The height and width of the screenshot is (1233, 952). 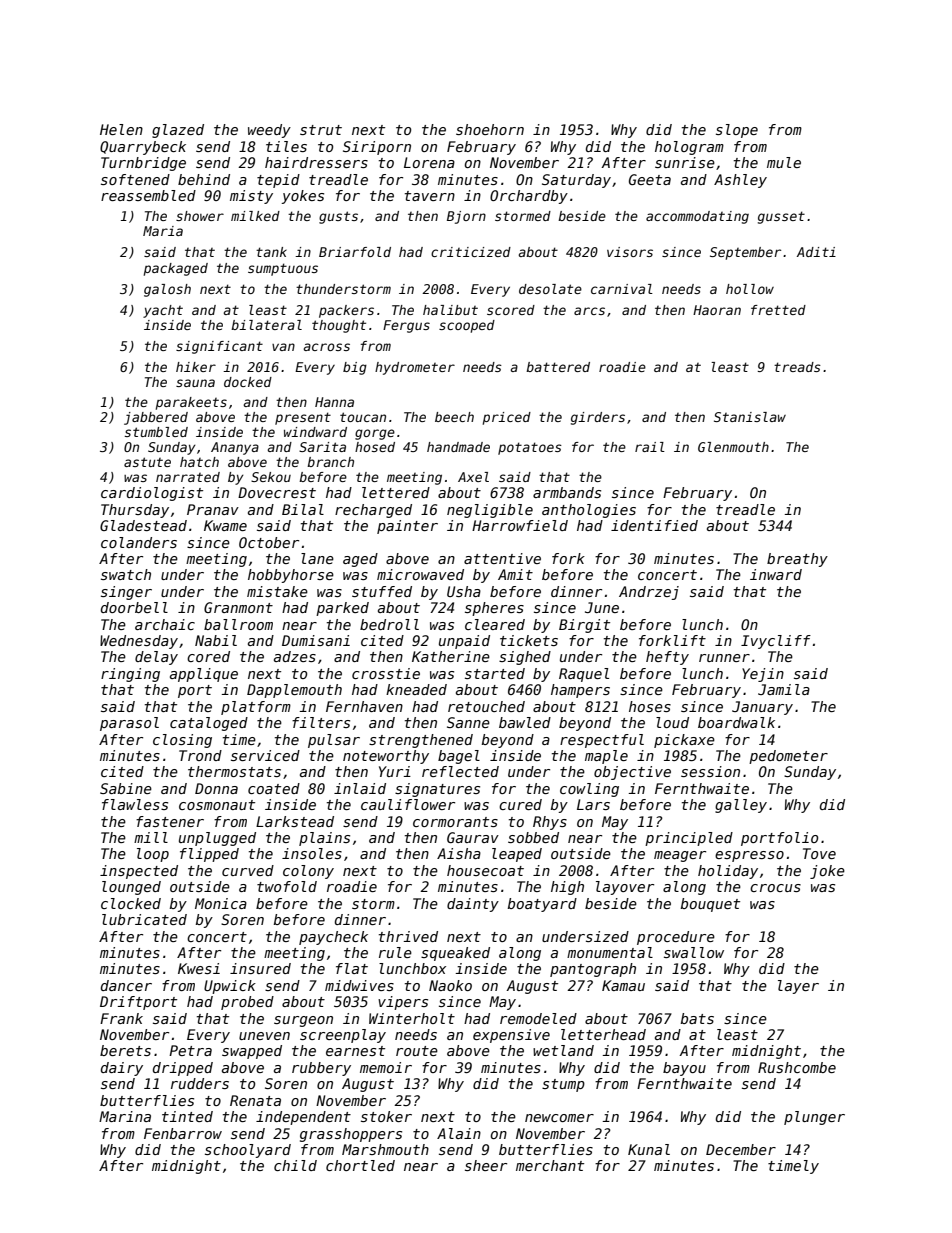 I want to click on boatyard, so click(x=542, y=905).
